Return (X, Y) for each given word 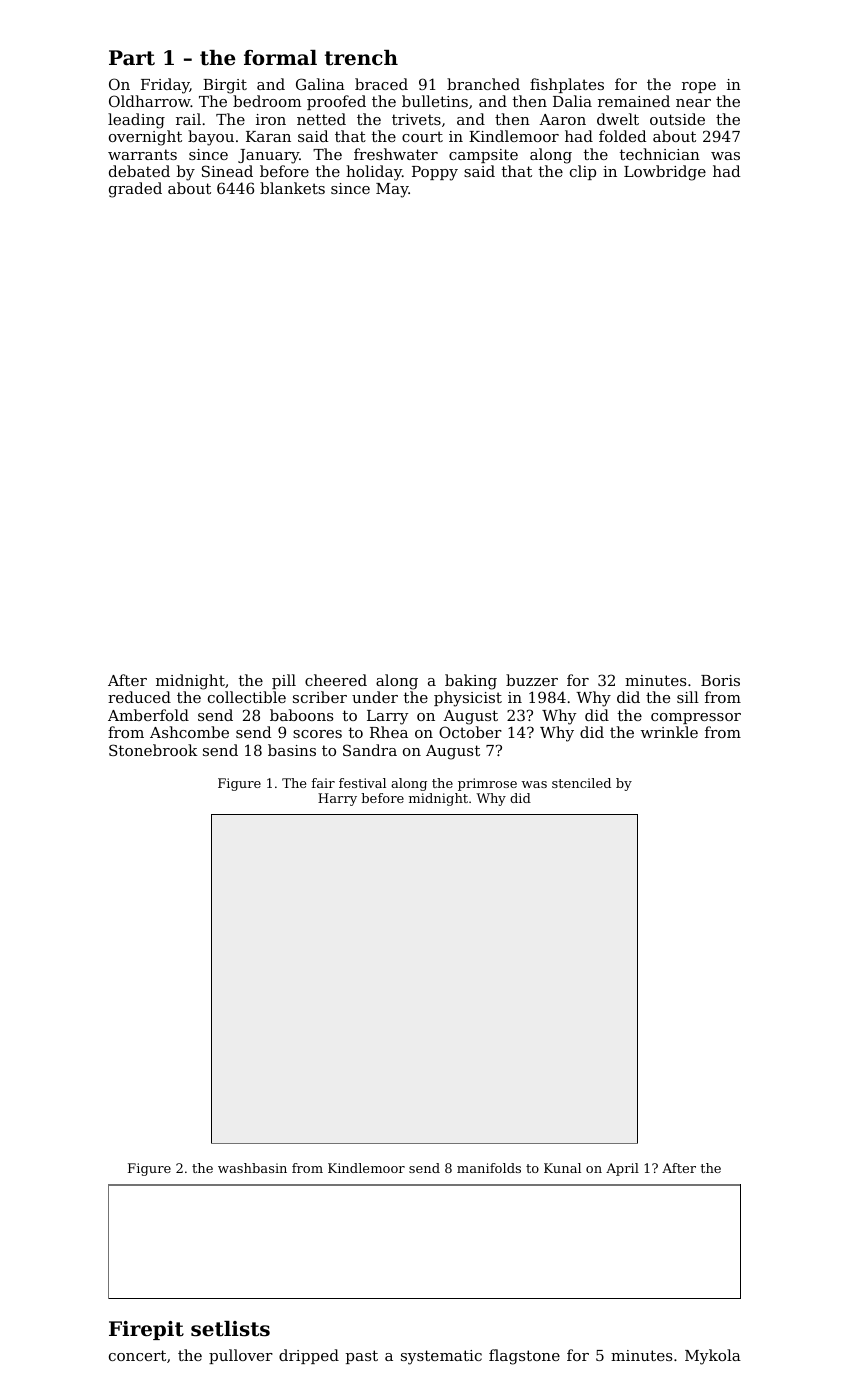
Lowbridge (665, 173)
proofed (336, 102)
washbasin (252, 1168)
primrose (487, 784)
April (622, 1169)
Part (132, 58)
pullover (241, 1356)
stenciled (581, 783)
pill (284, 681)
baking (471, 682)
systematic (441, 1357)
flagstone (524, 1357)
